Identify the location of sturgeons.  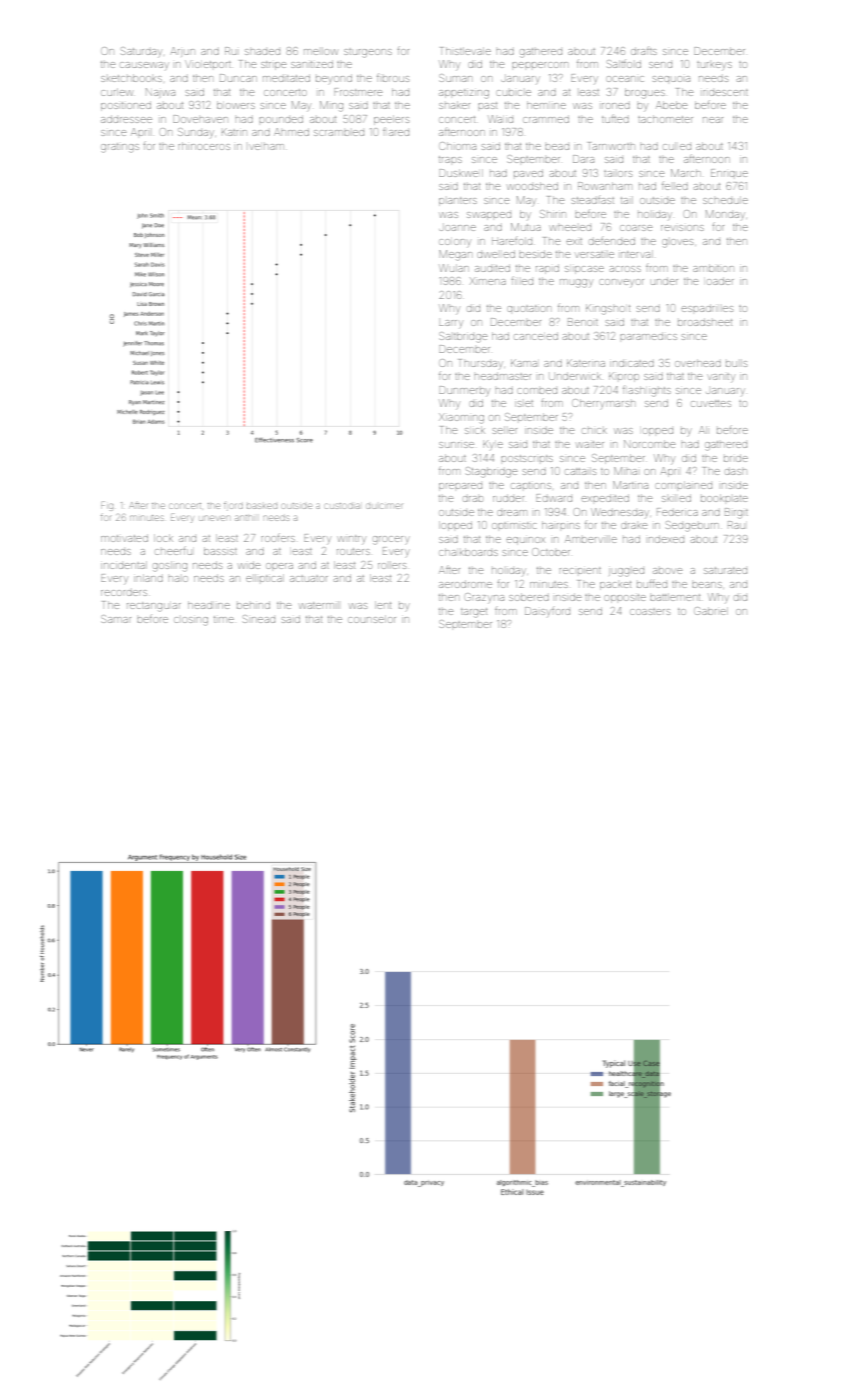
(368, 53).
